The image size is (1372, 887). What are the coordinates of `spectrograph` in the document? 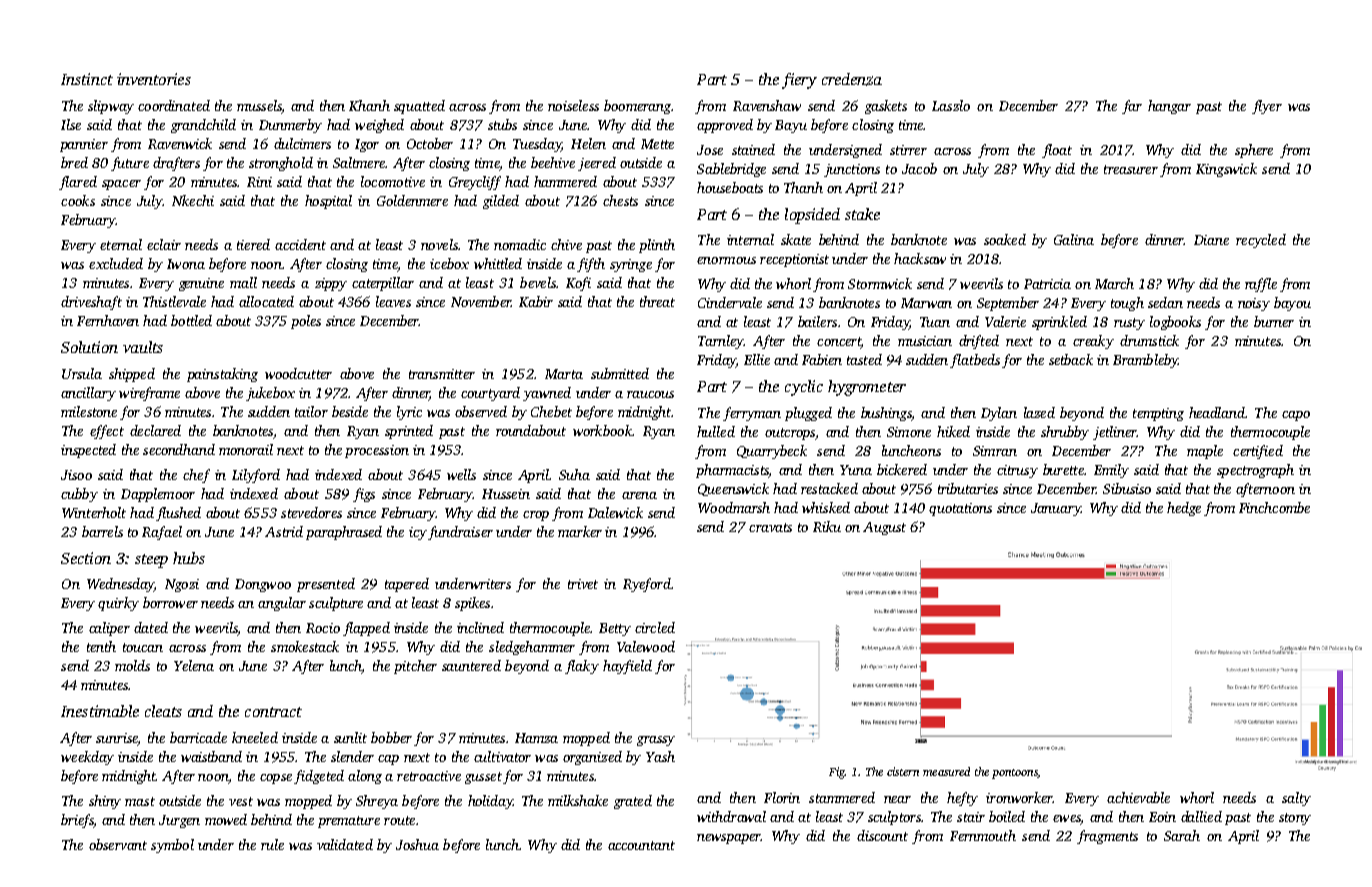 It's located at (1255, 471).
